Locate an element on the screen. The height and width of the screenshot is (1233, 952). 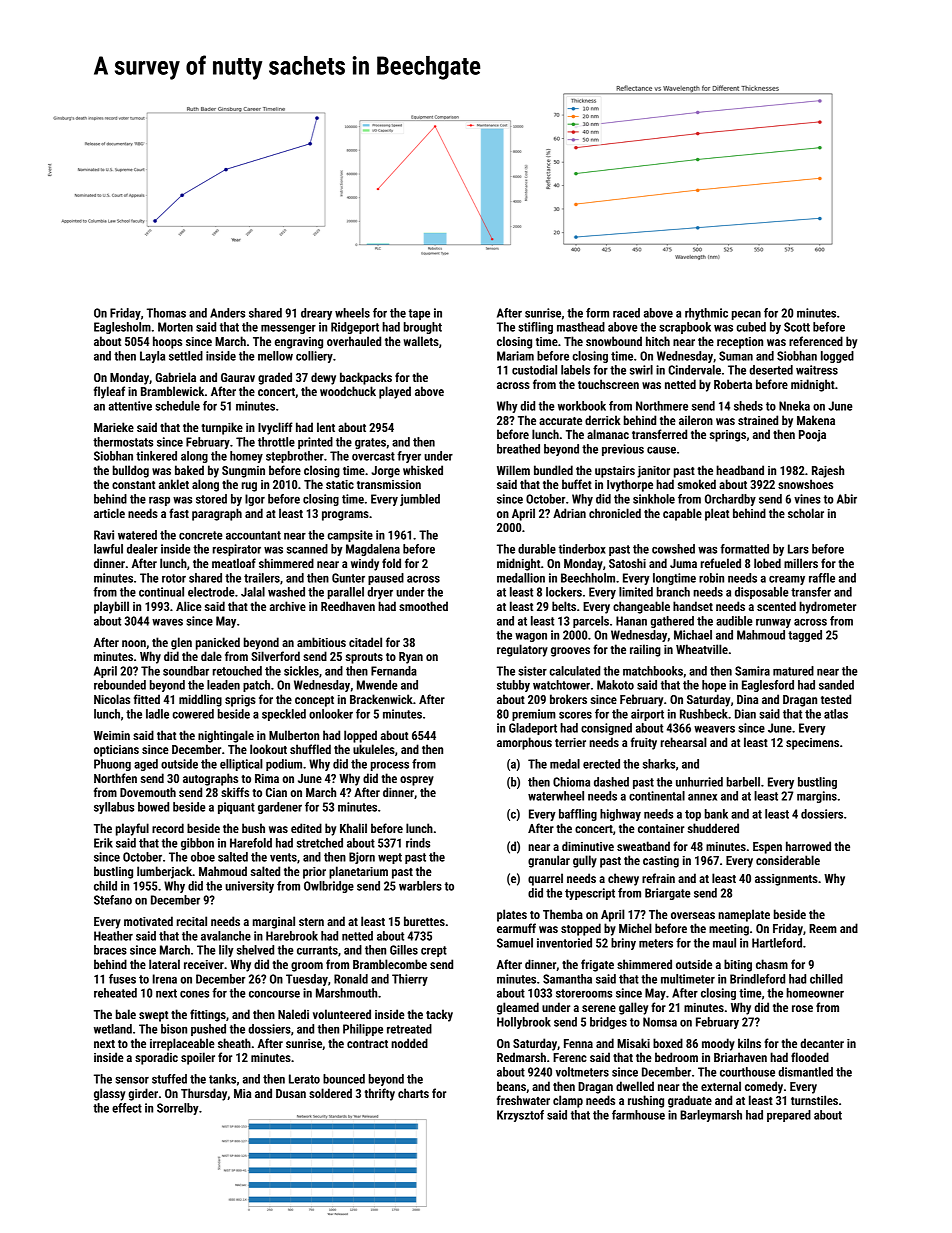
lily is located at coordinates (226, 951).
